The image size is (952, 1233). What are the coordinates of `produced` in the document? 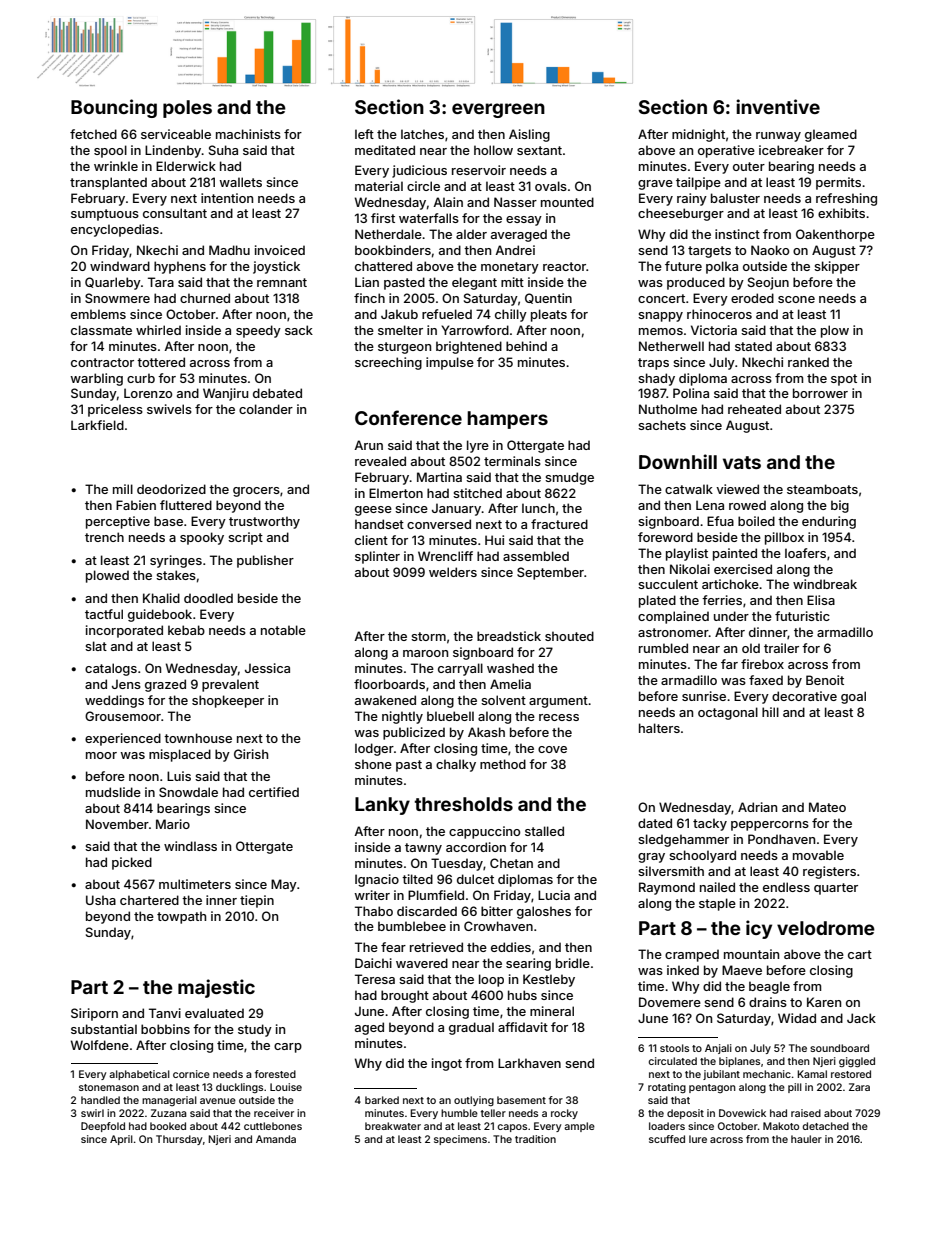 It's located at (696, 283).
